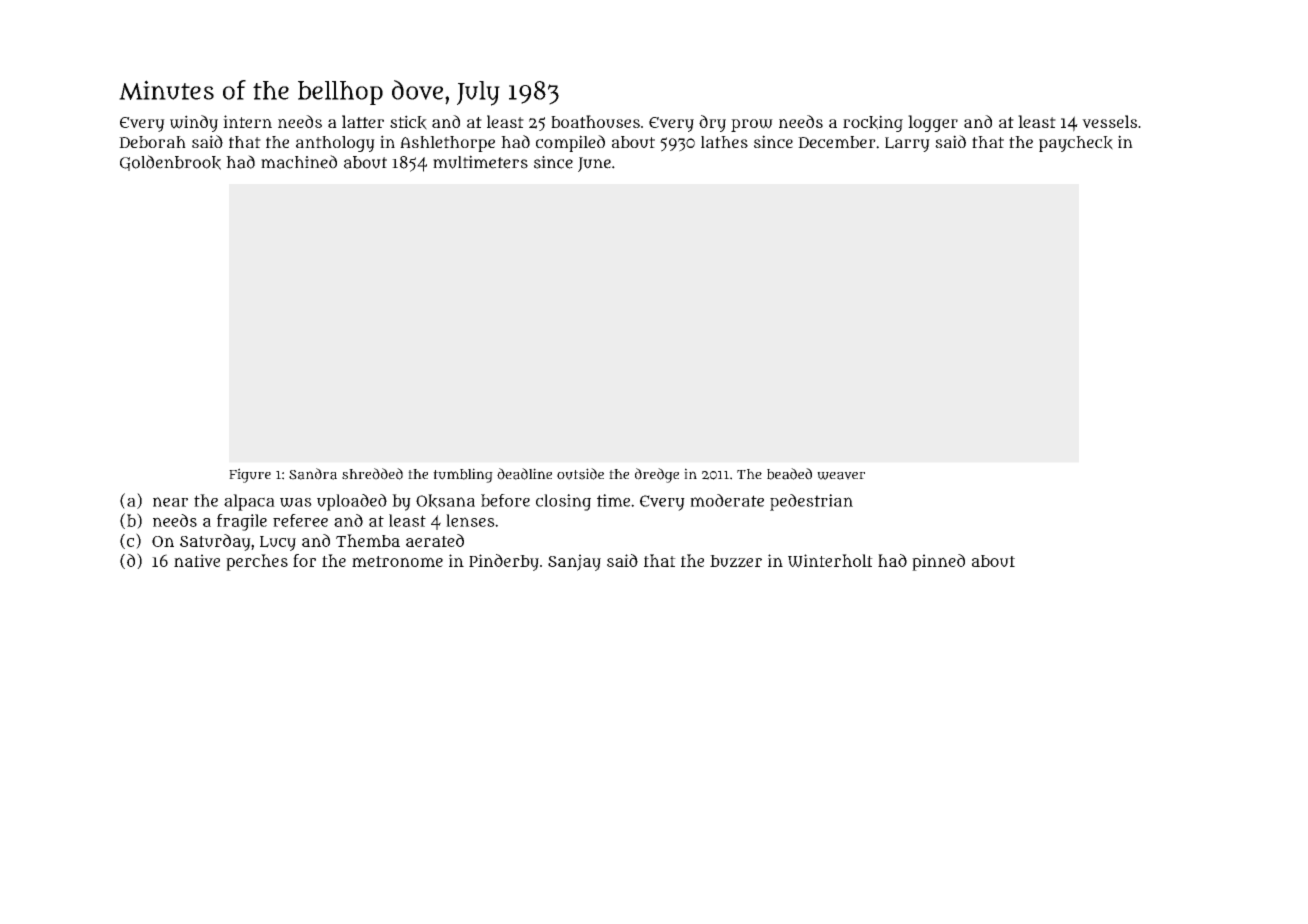  Describe the element at coordinates (574, 562) in the document. I see `Sanjay` at that location.
